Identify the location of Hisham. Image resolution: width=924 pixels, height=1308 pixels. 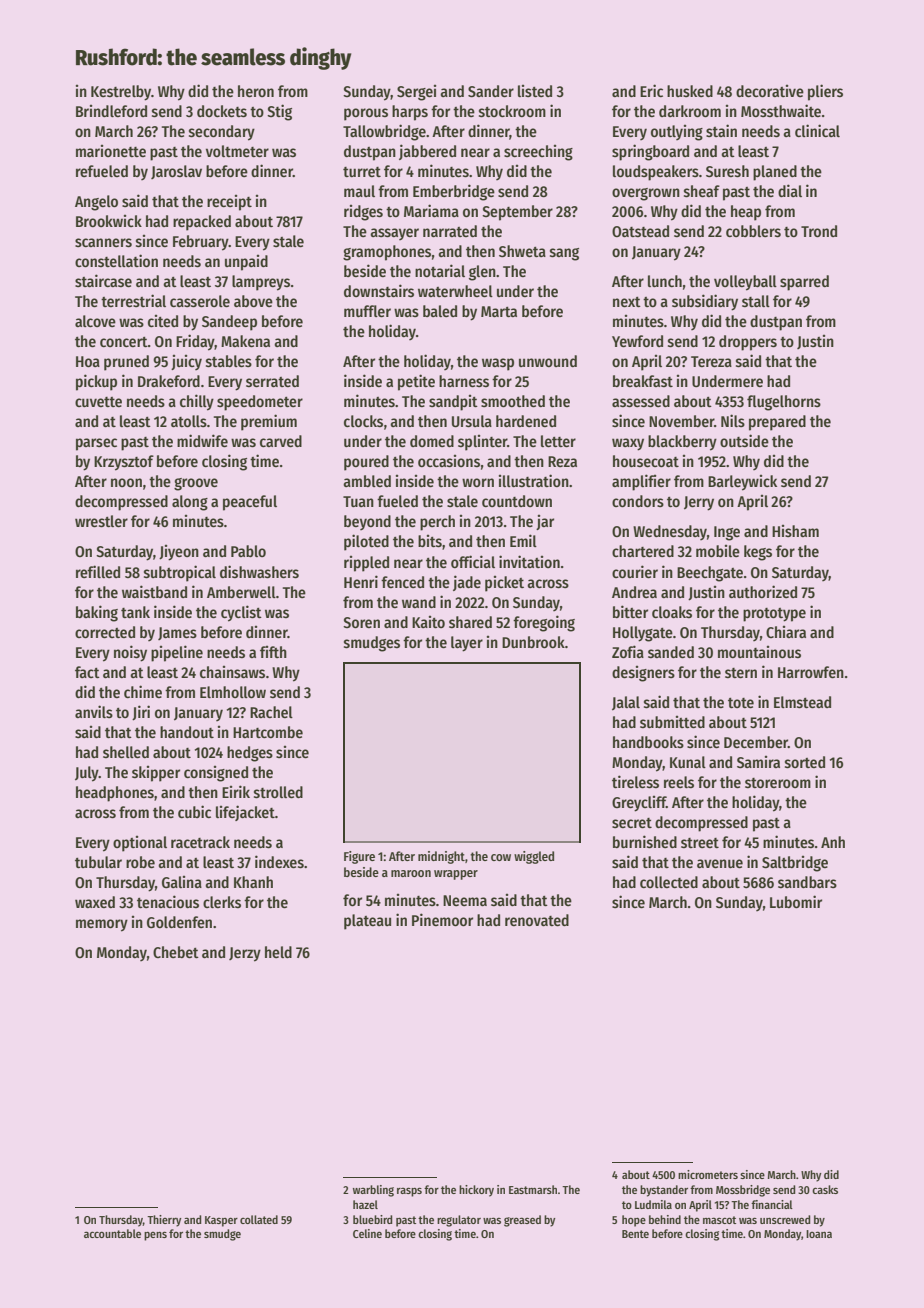
(795, 531).
